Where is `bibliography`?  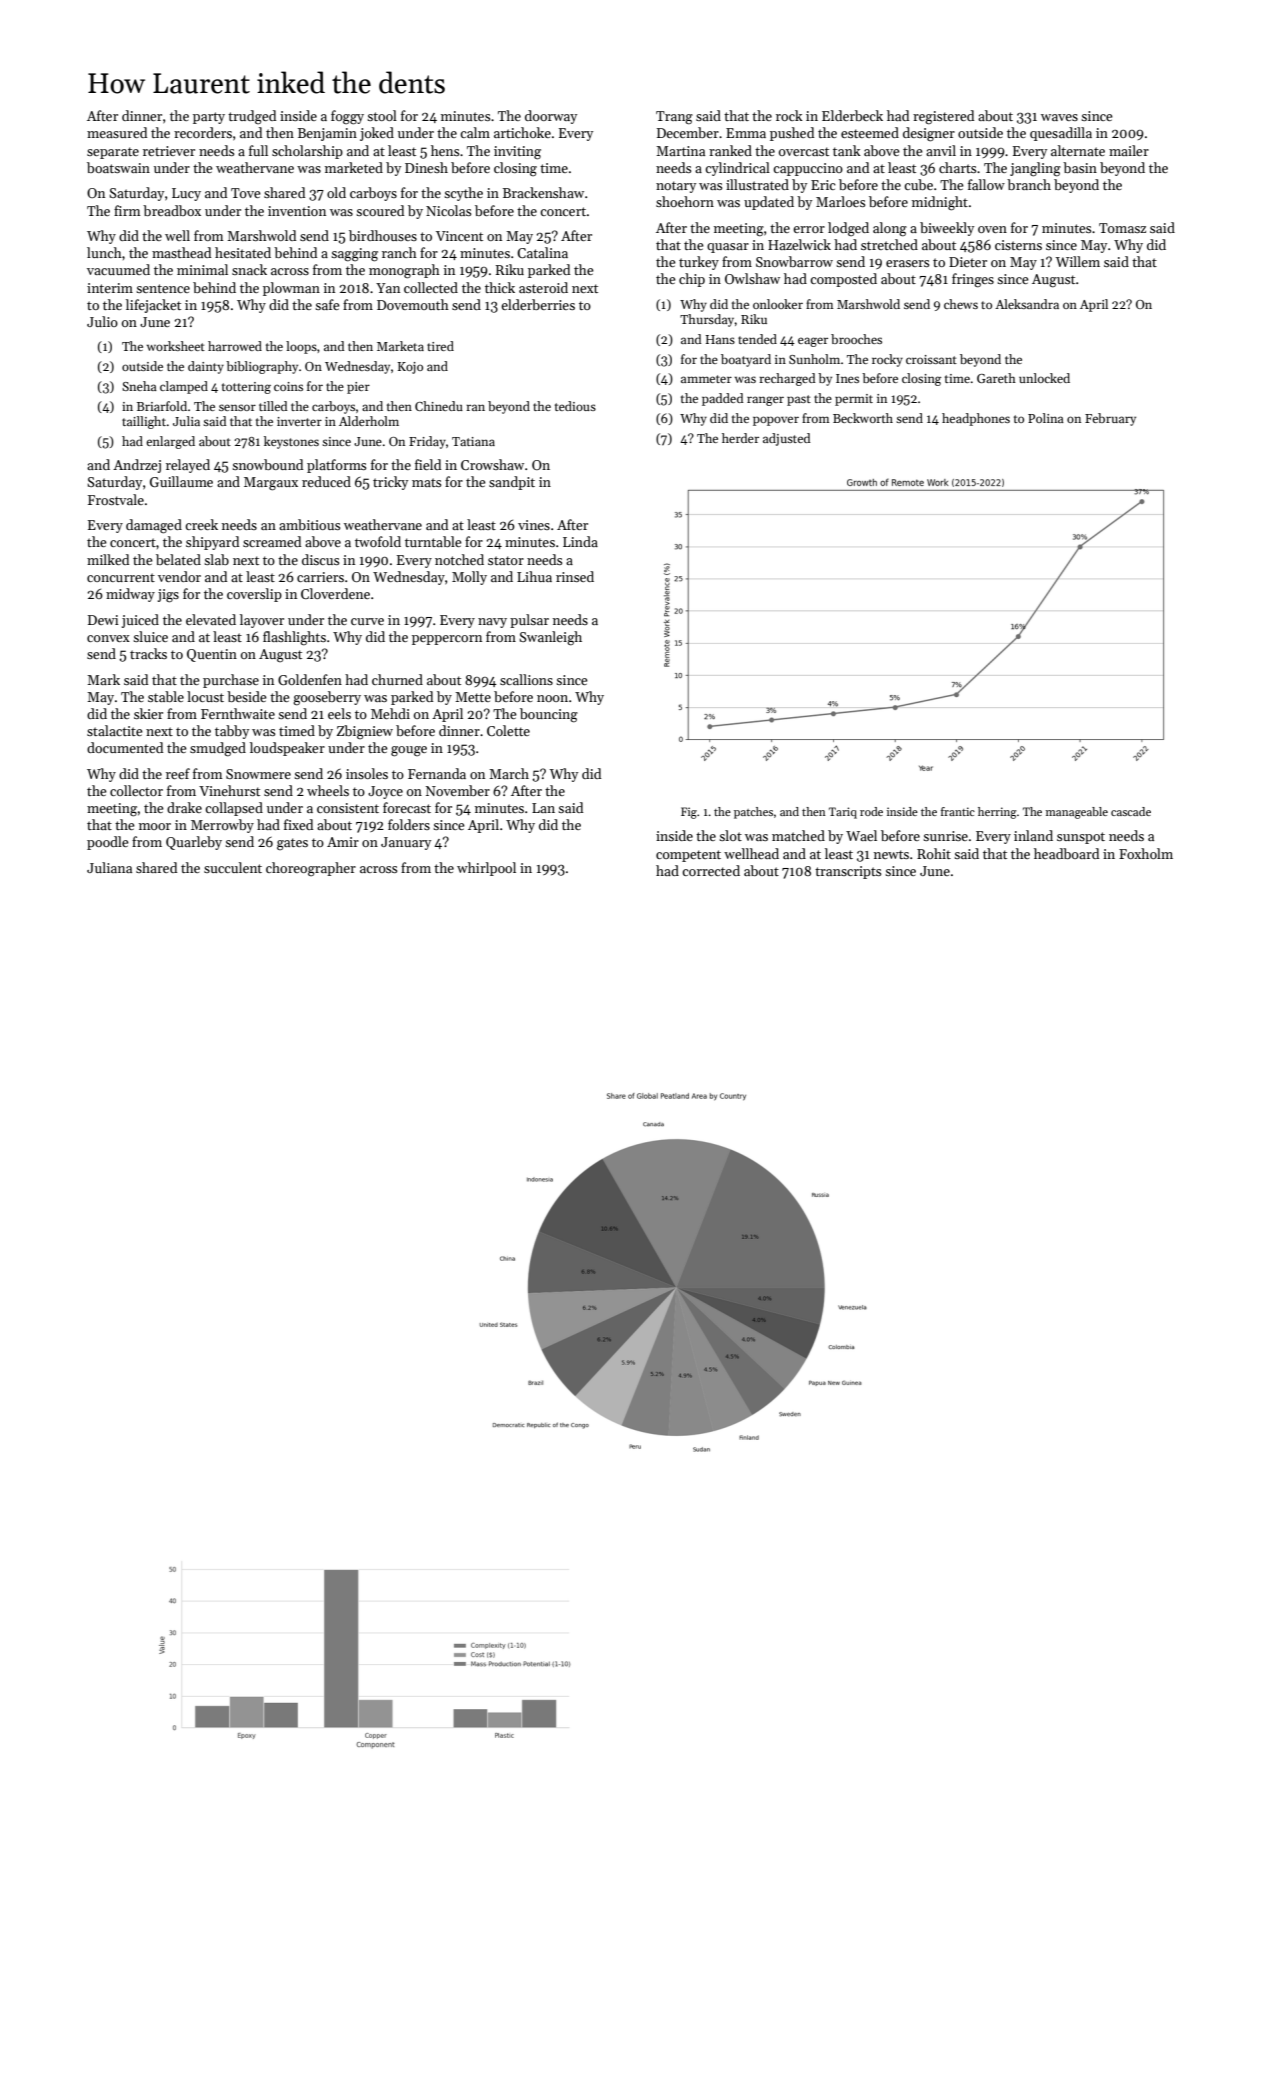
bibliography is located at coordinates (262, 367).
